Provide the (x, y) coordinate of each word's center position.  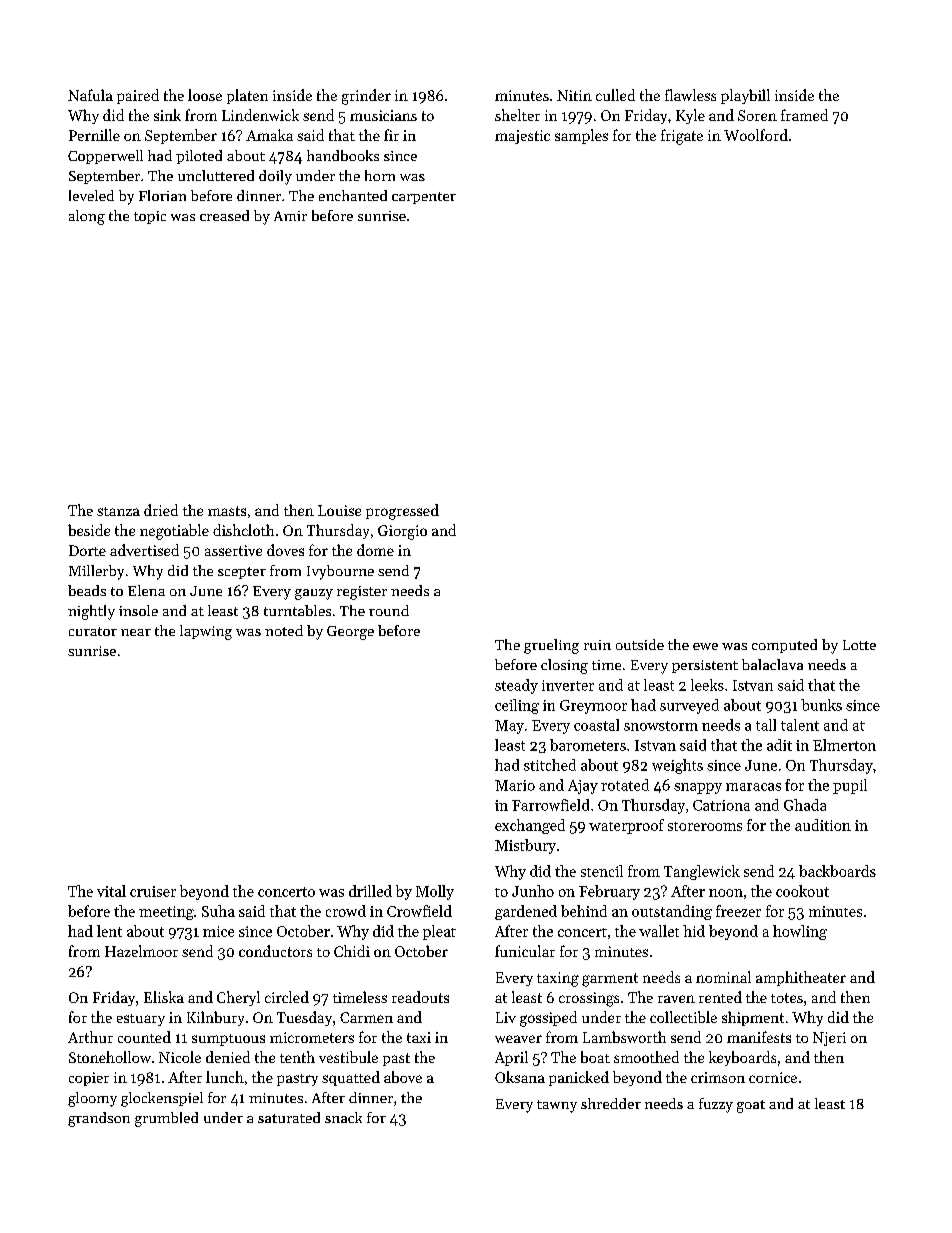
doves (285, 550)
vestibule (348, 1057)
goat (751, 1106)
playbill (745, 96)
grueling (551, 646)
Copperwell (105, 157)
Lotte (859, 645)
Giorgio (402, 532)
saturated (289, 1117)
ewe (705, 646)
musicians (383, 115)
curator (93, 631)
